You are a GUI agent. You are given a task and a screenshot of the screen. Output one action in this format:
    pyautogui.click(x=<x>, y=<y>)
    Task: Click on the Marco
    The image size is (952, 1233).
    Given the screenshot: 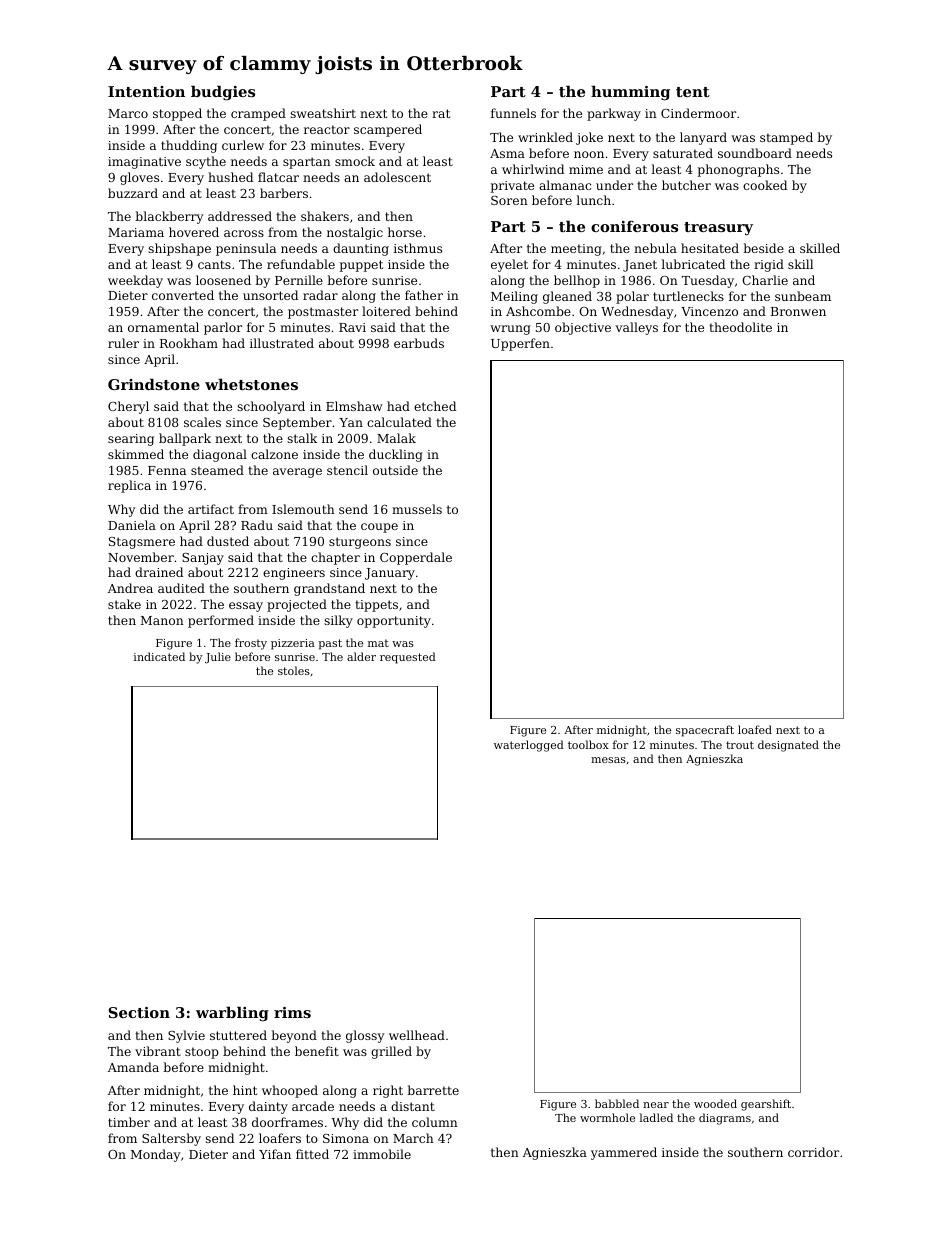 What is the action you would take?
    pyautogui.click(x=128, y=113)
